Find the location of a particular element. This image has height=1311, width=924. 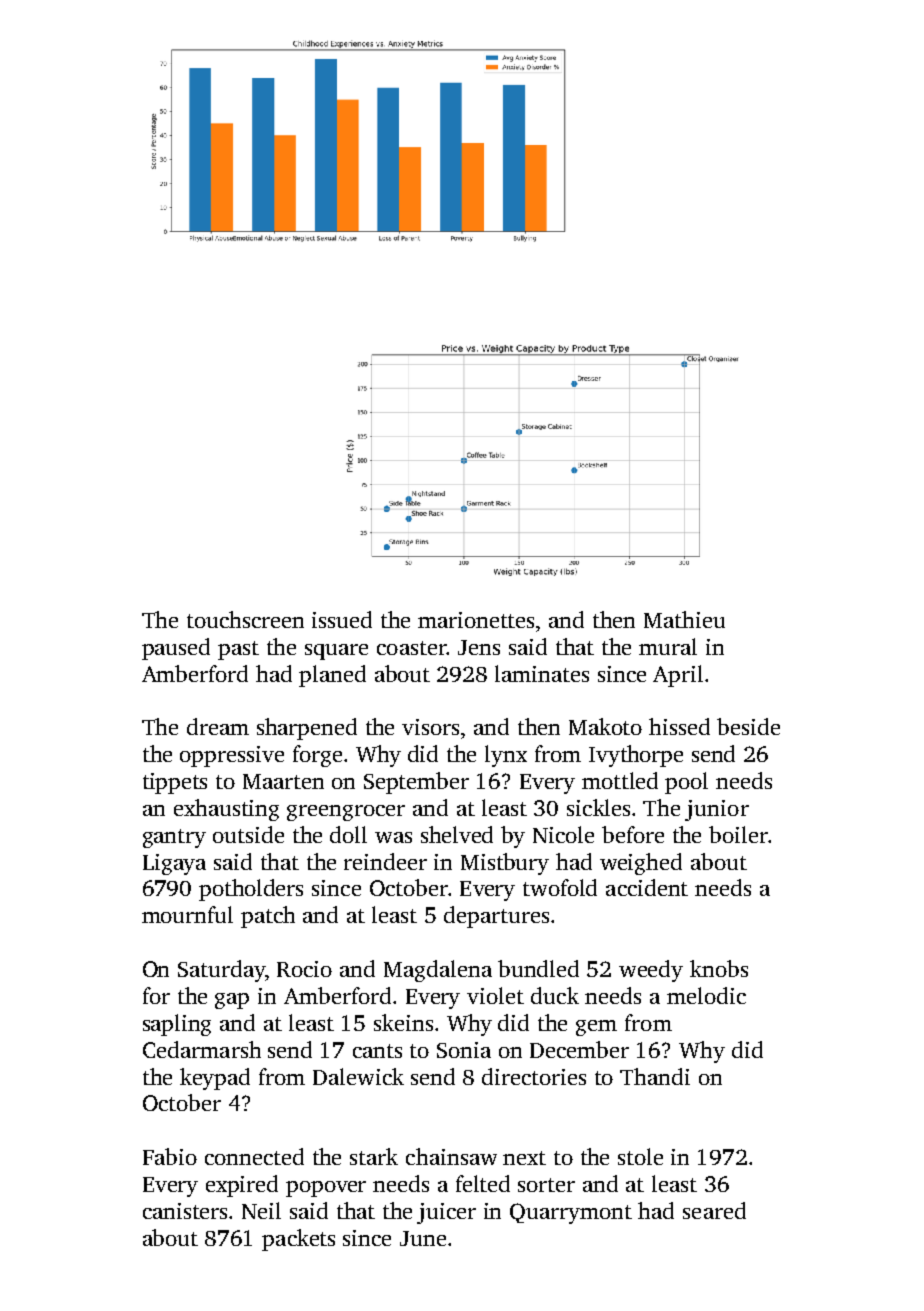

marionettes is located at coordinates (476, 620).
